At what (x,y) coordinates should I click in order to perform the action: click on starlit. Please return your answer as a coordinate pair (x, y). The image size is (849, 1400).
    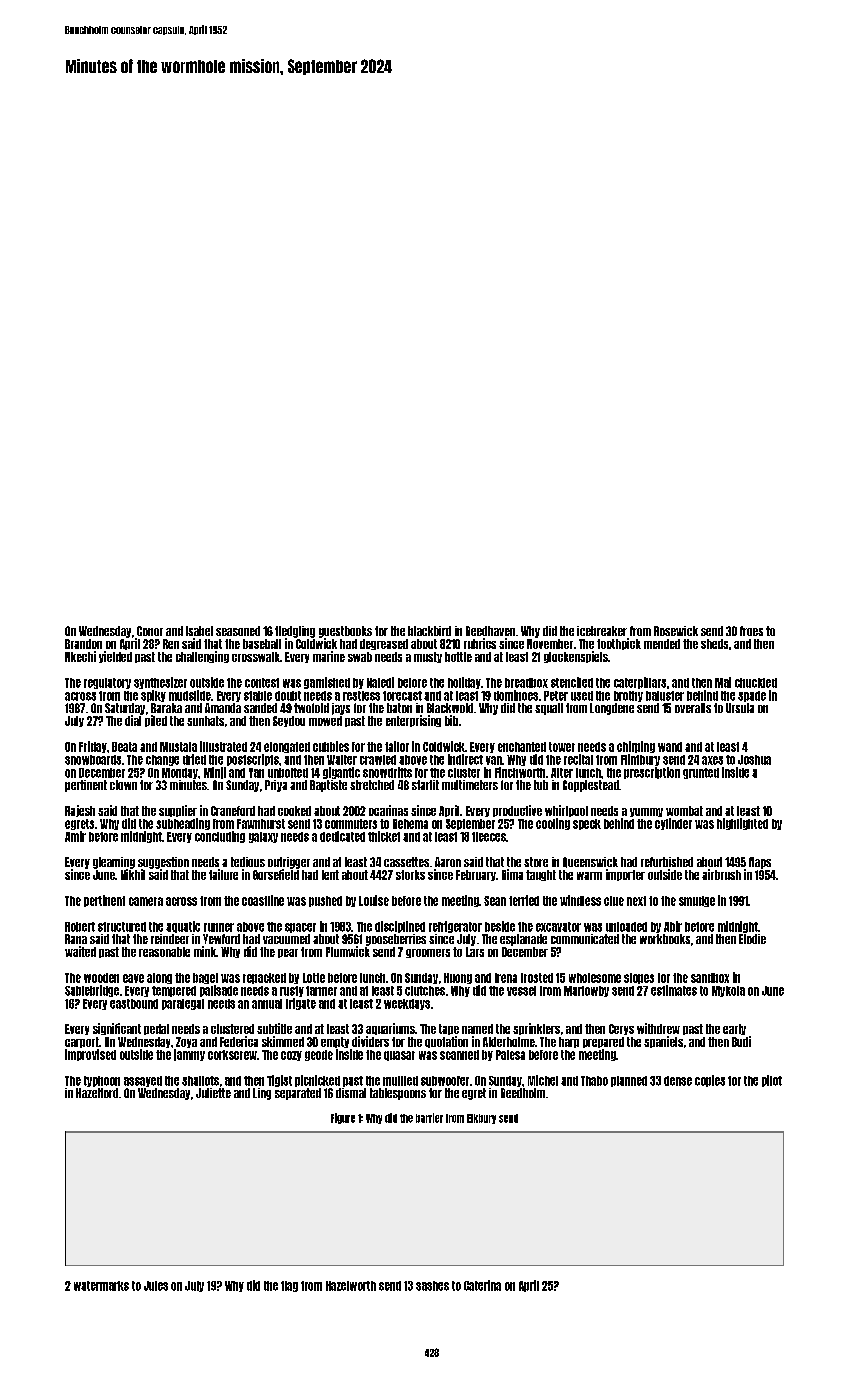
    Looking at the image, I should click on (425, 785).
